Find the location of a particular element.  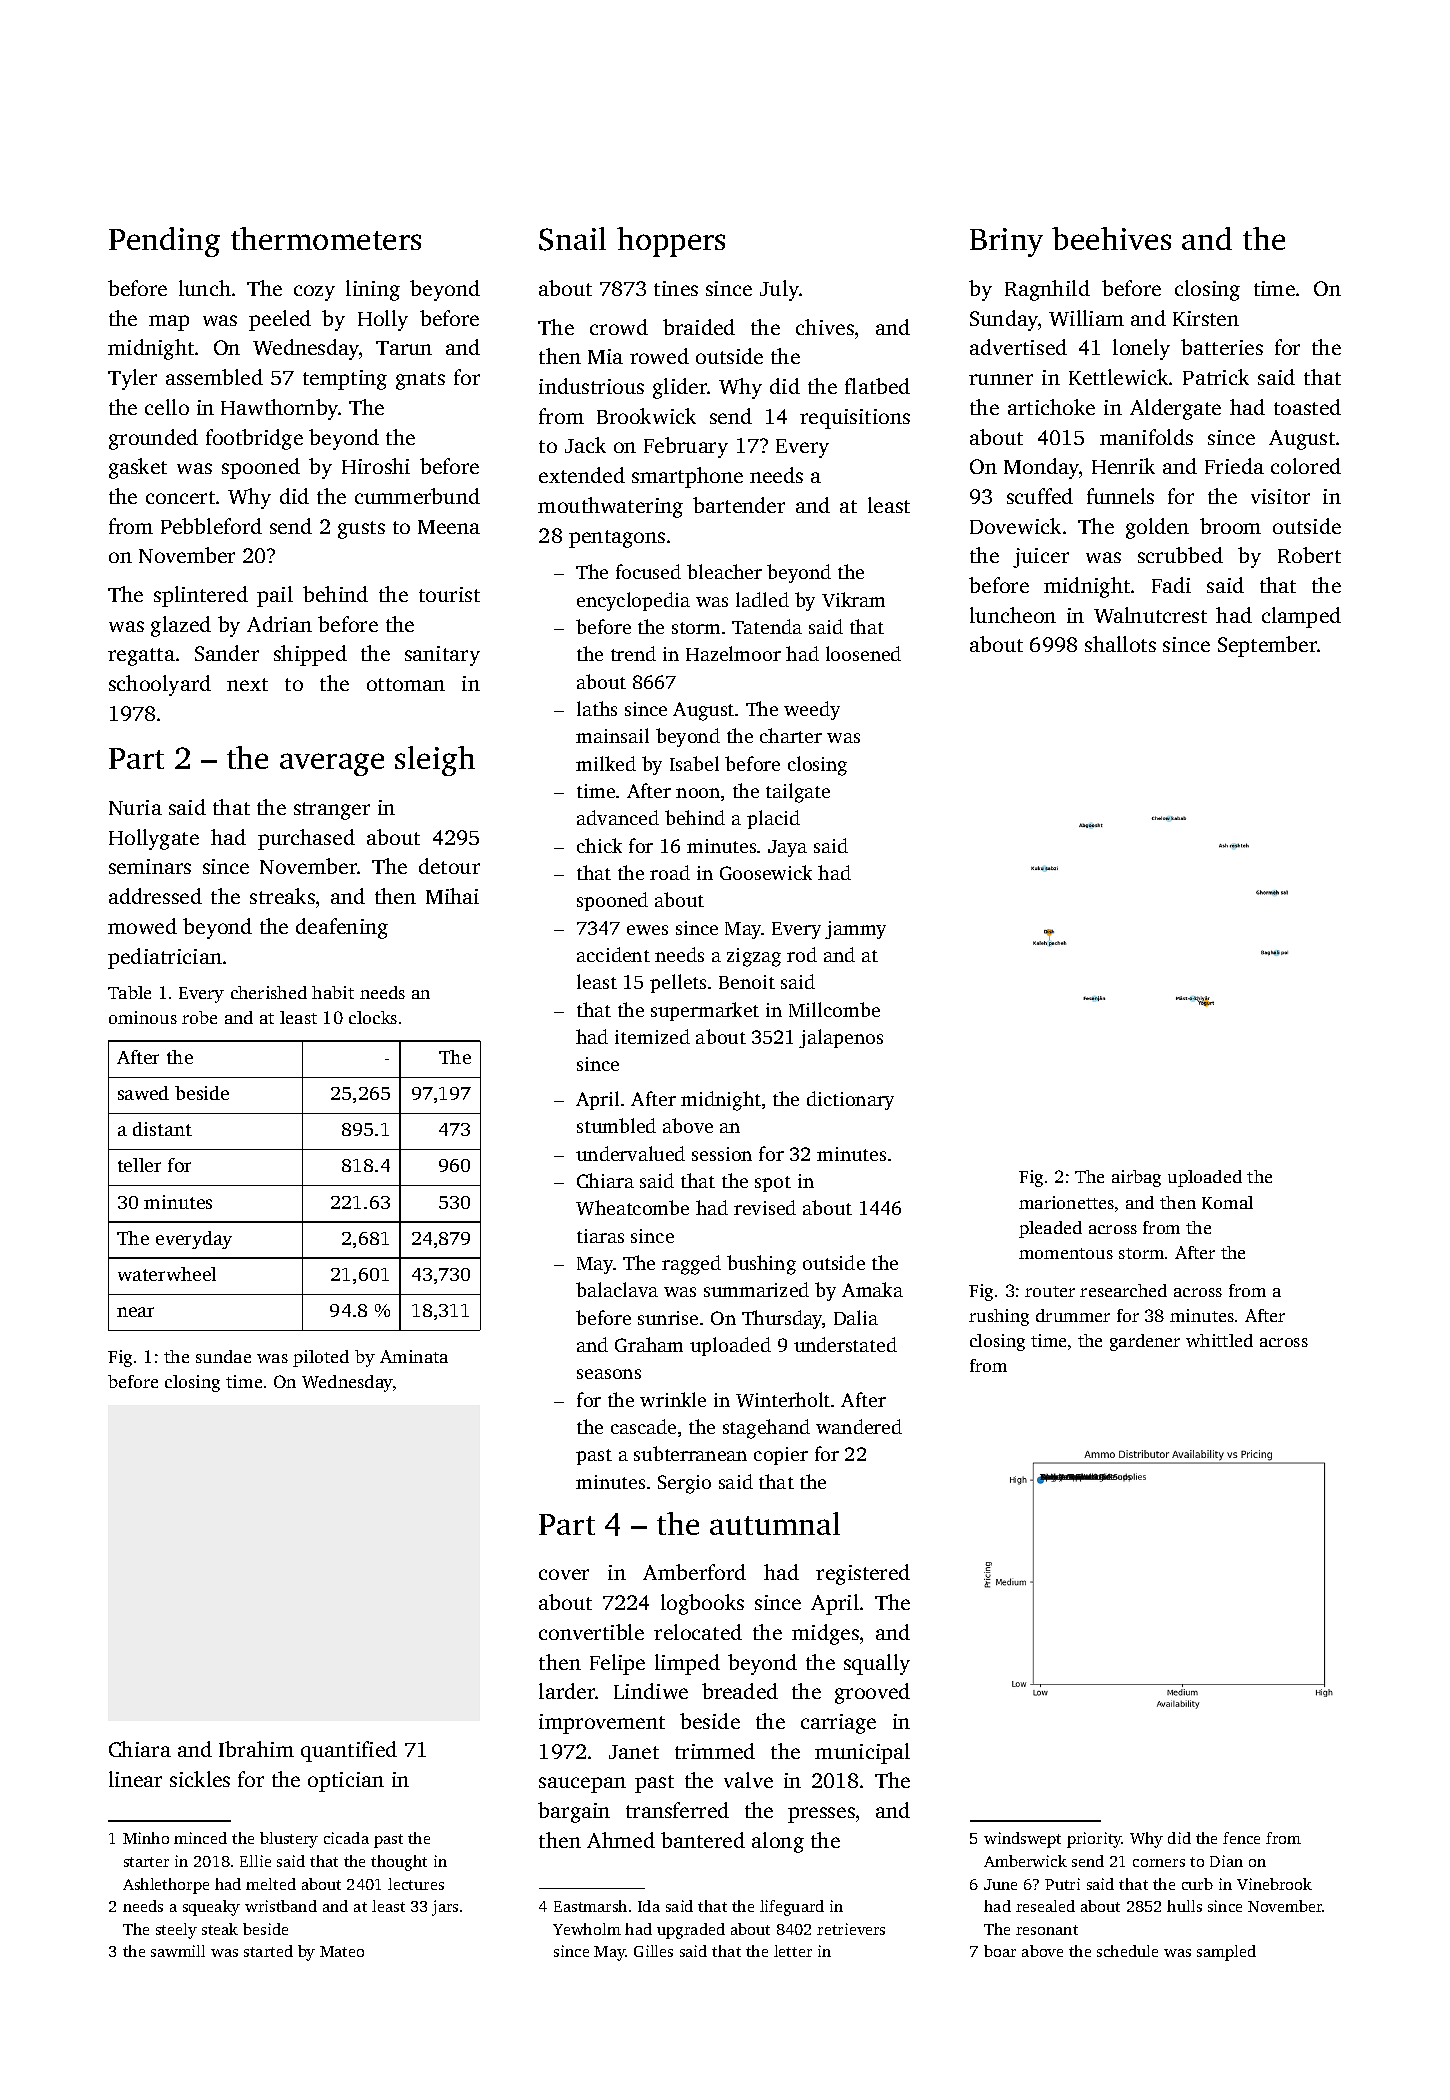

session is located at coordinates (722, 1154).
